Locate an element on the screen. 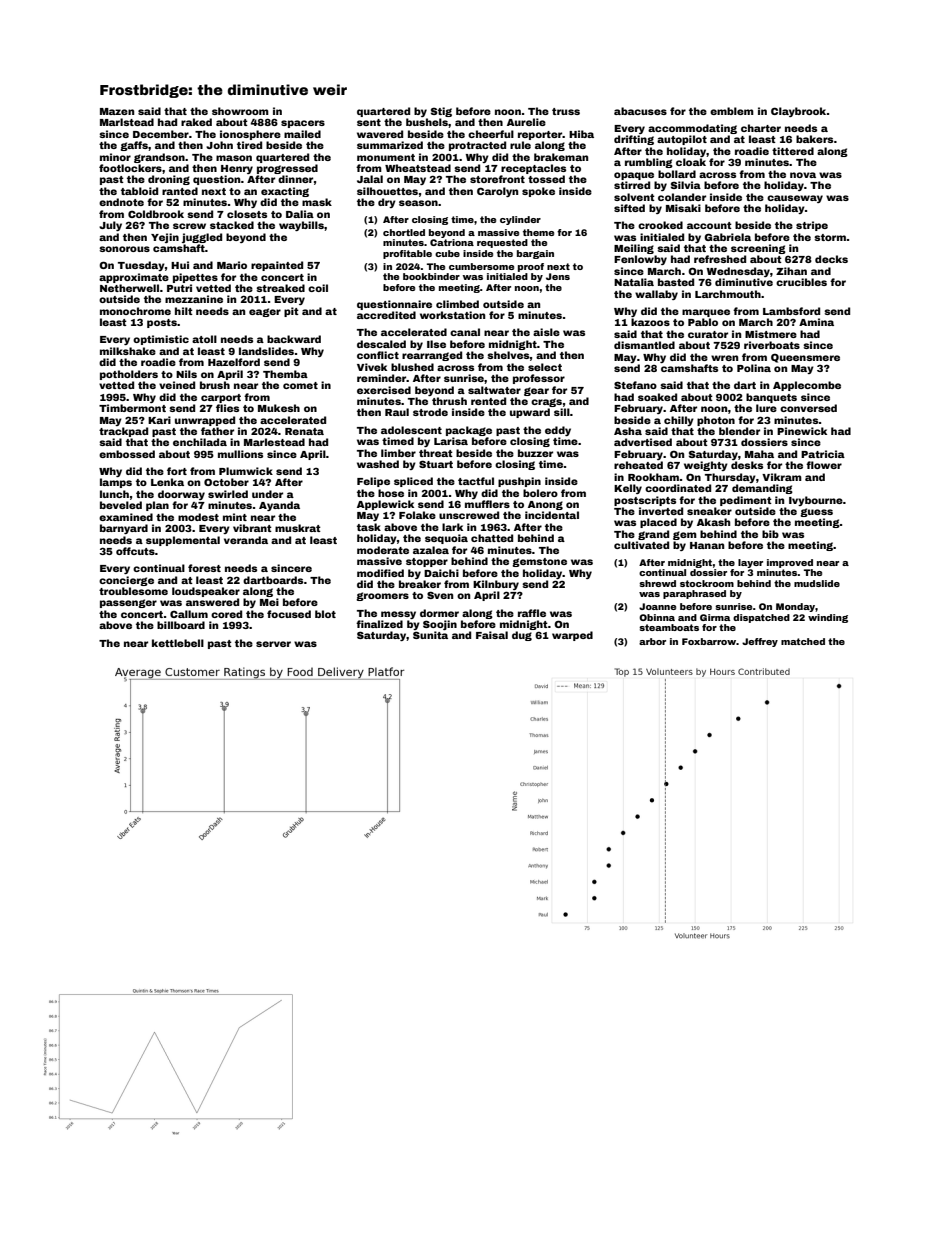 This screenshot has width=952, height=1233. milkshake is located at coordinates (128, 351).
